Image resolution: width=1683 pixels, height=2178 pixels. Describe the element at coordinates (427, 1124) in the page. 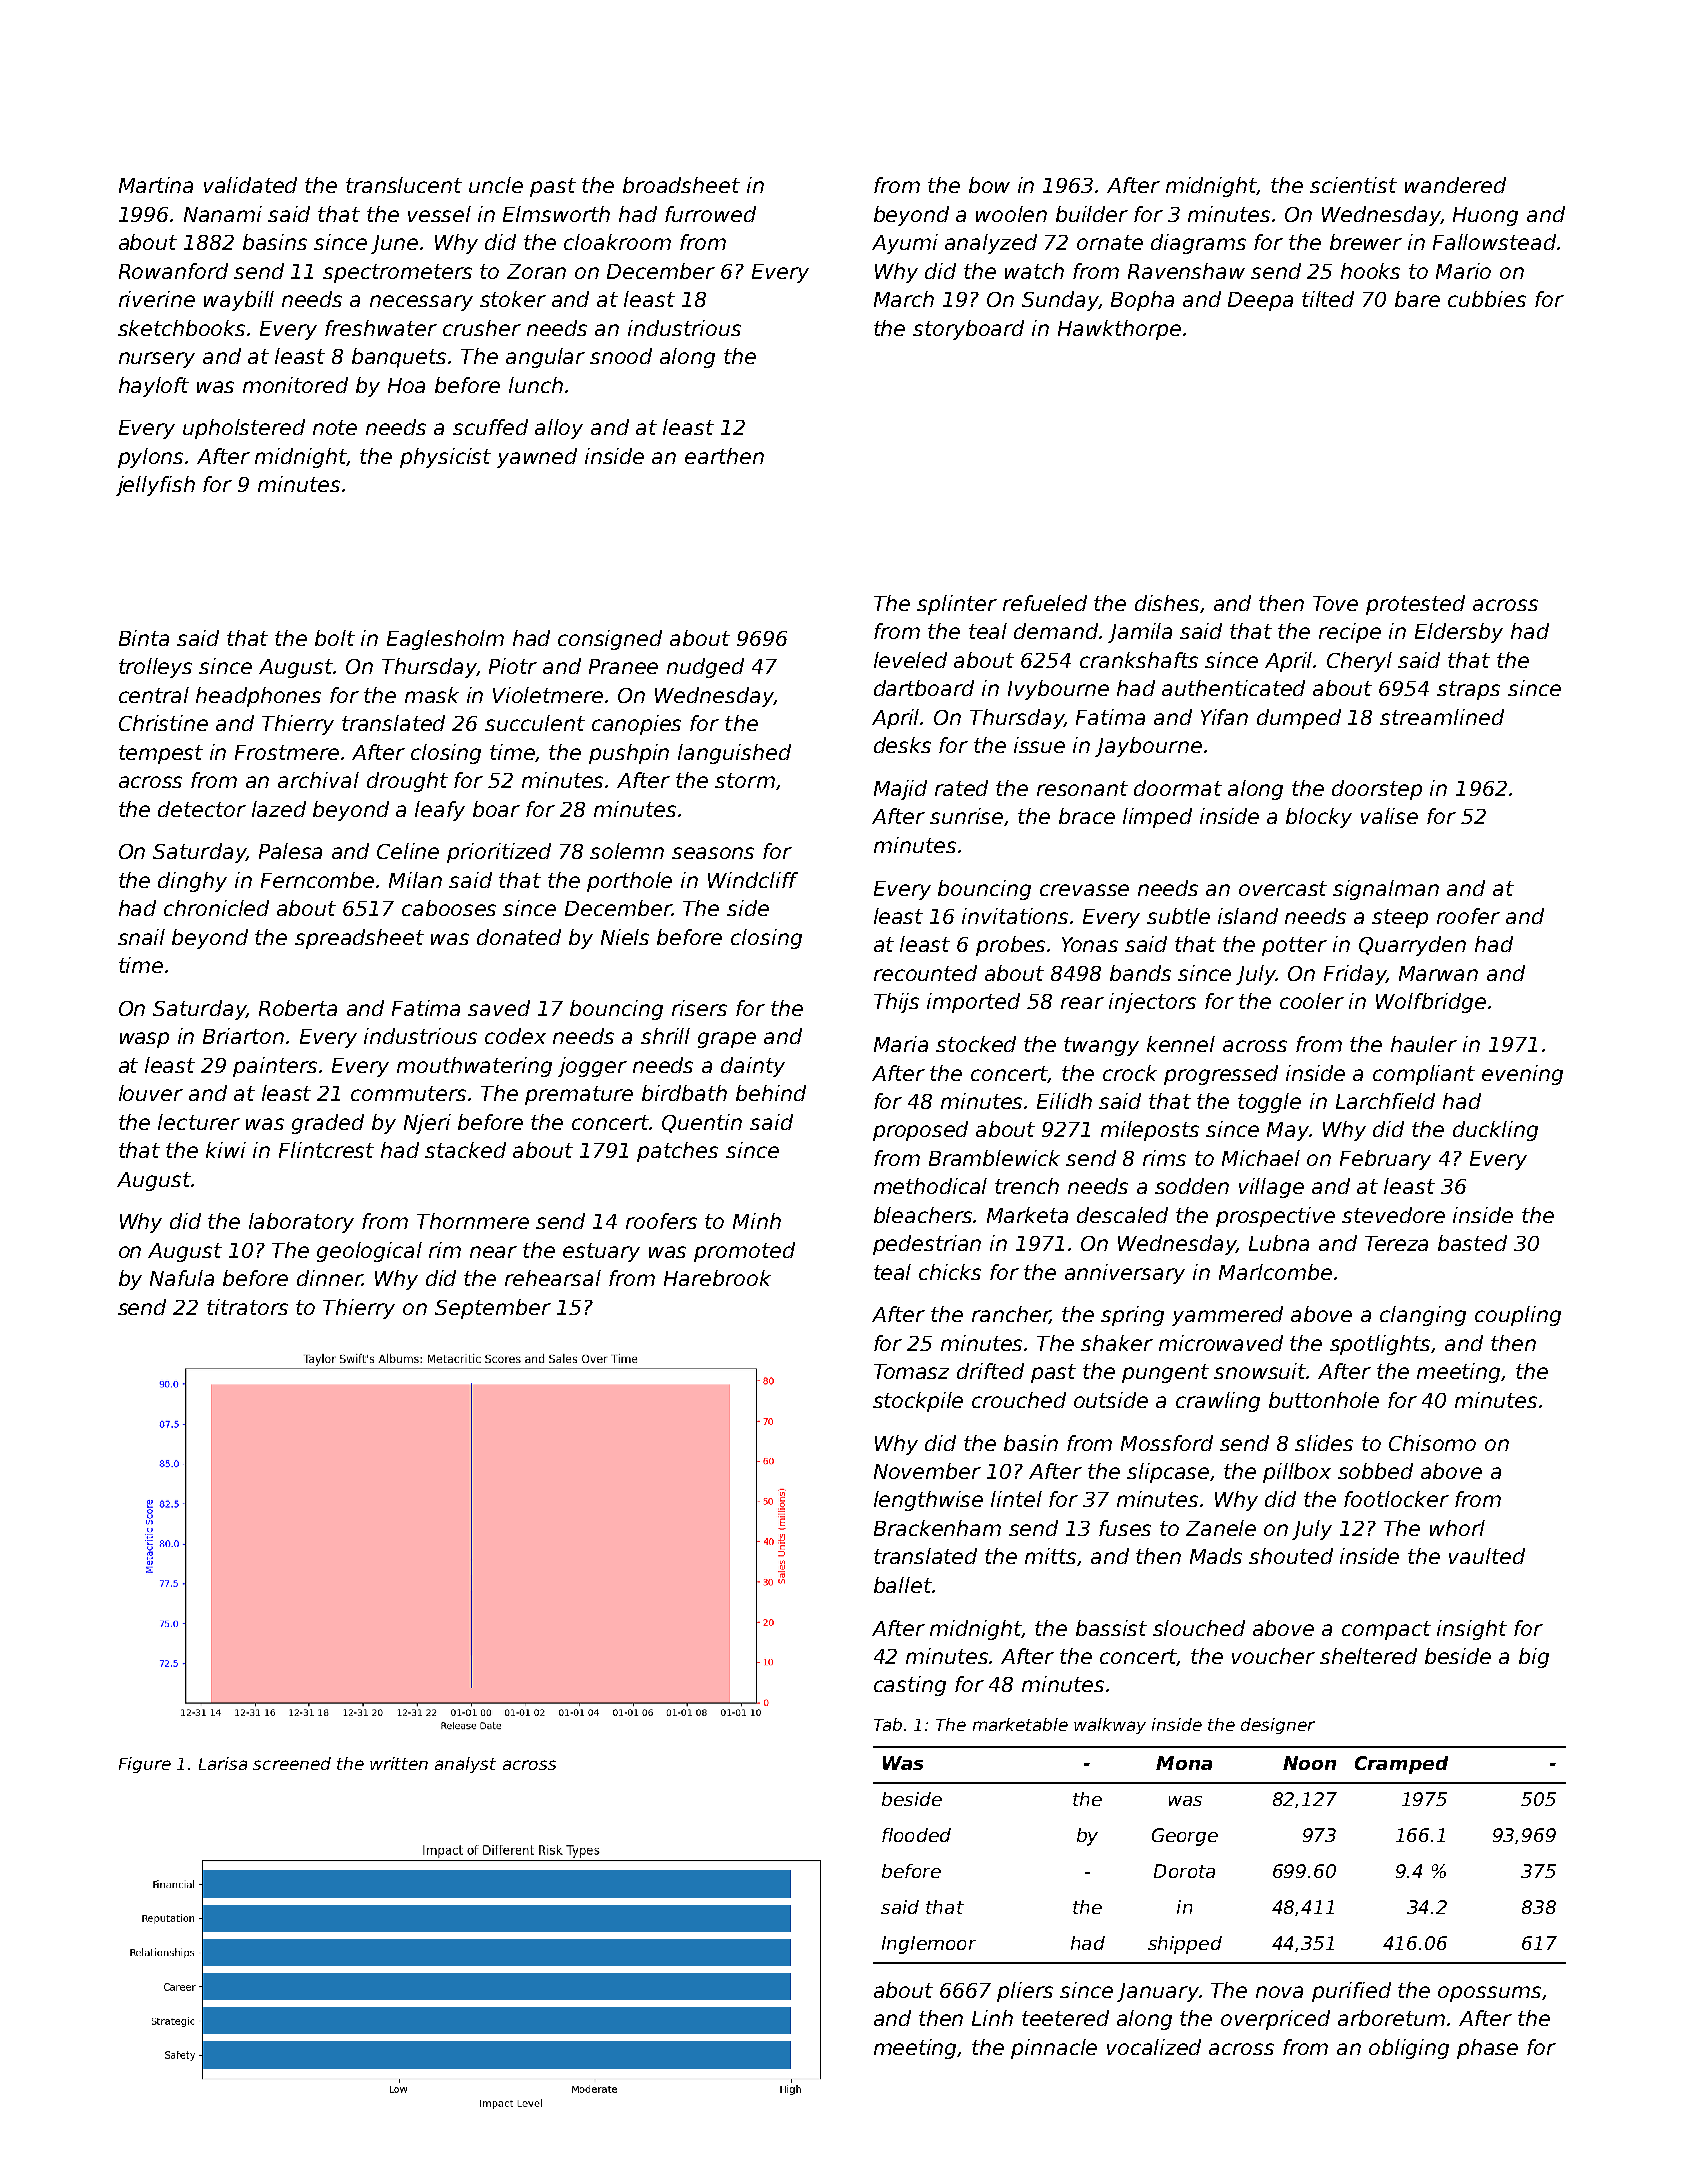

I see `Njeri` at that location.
